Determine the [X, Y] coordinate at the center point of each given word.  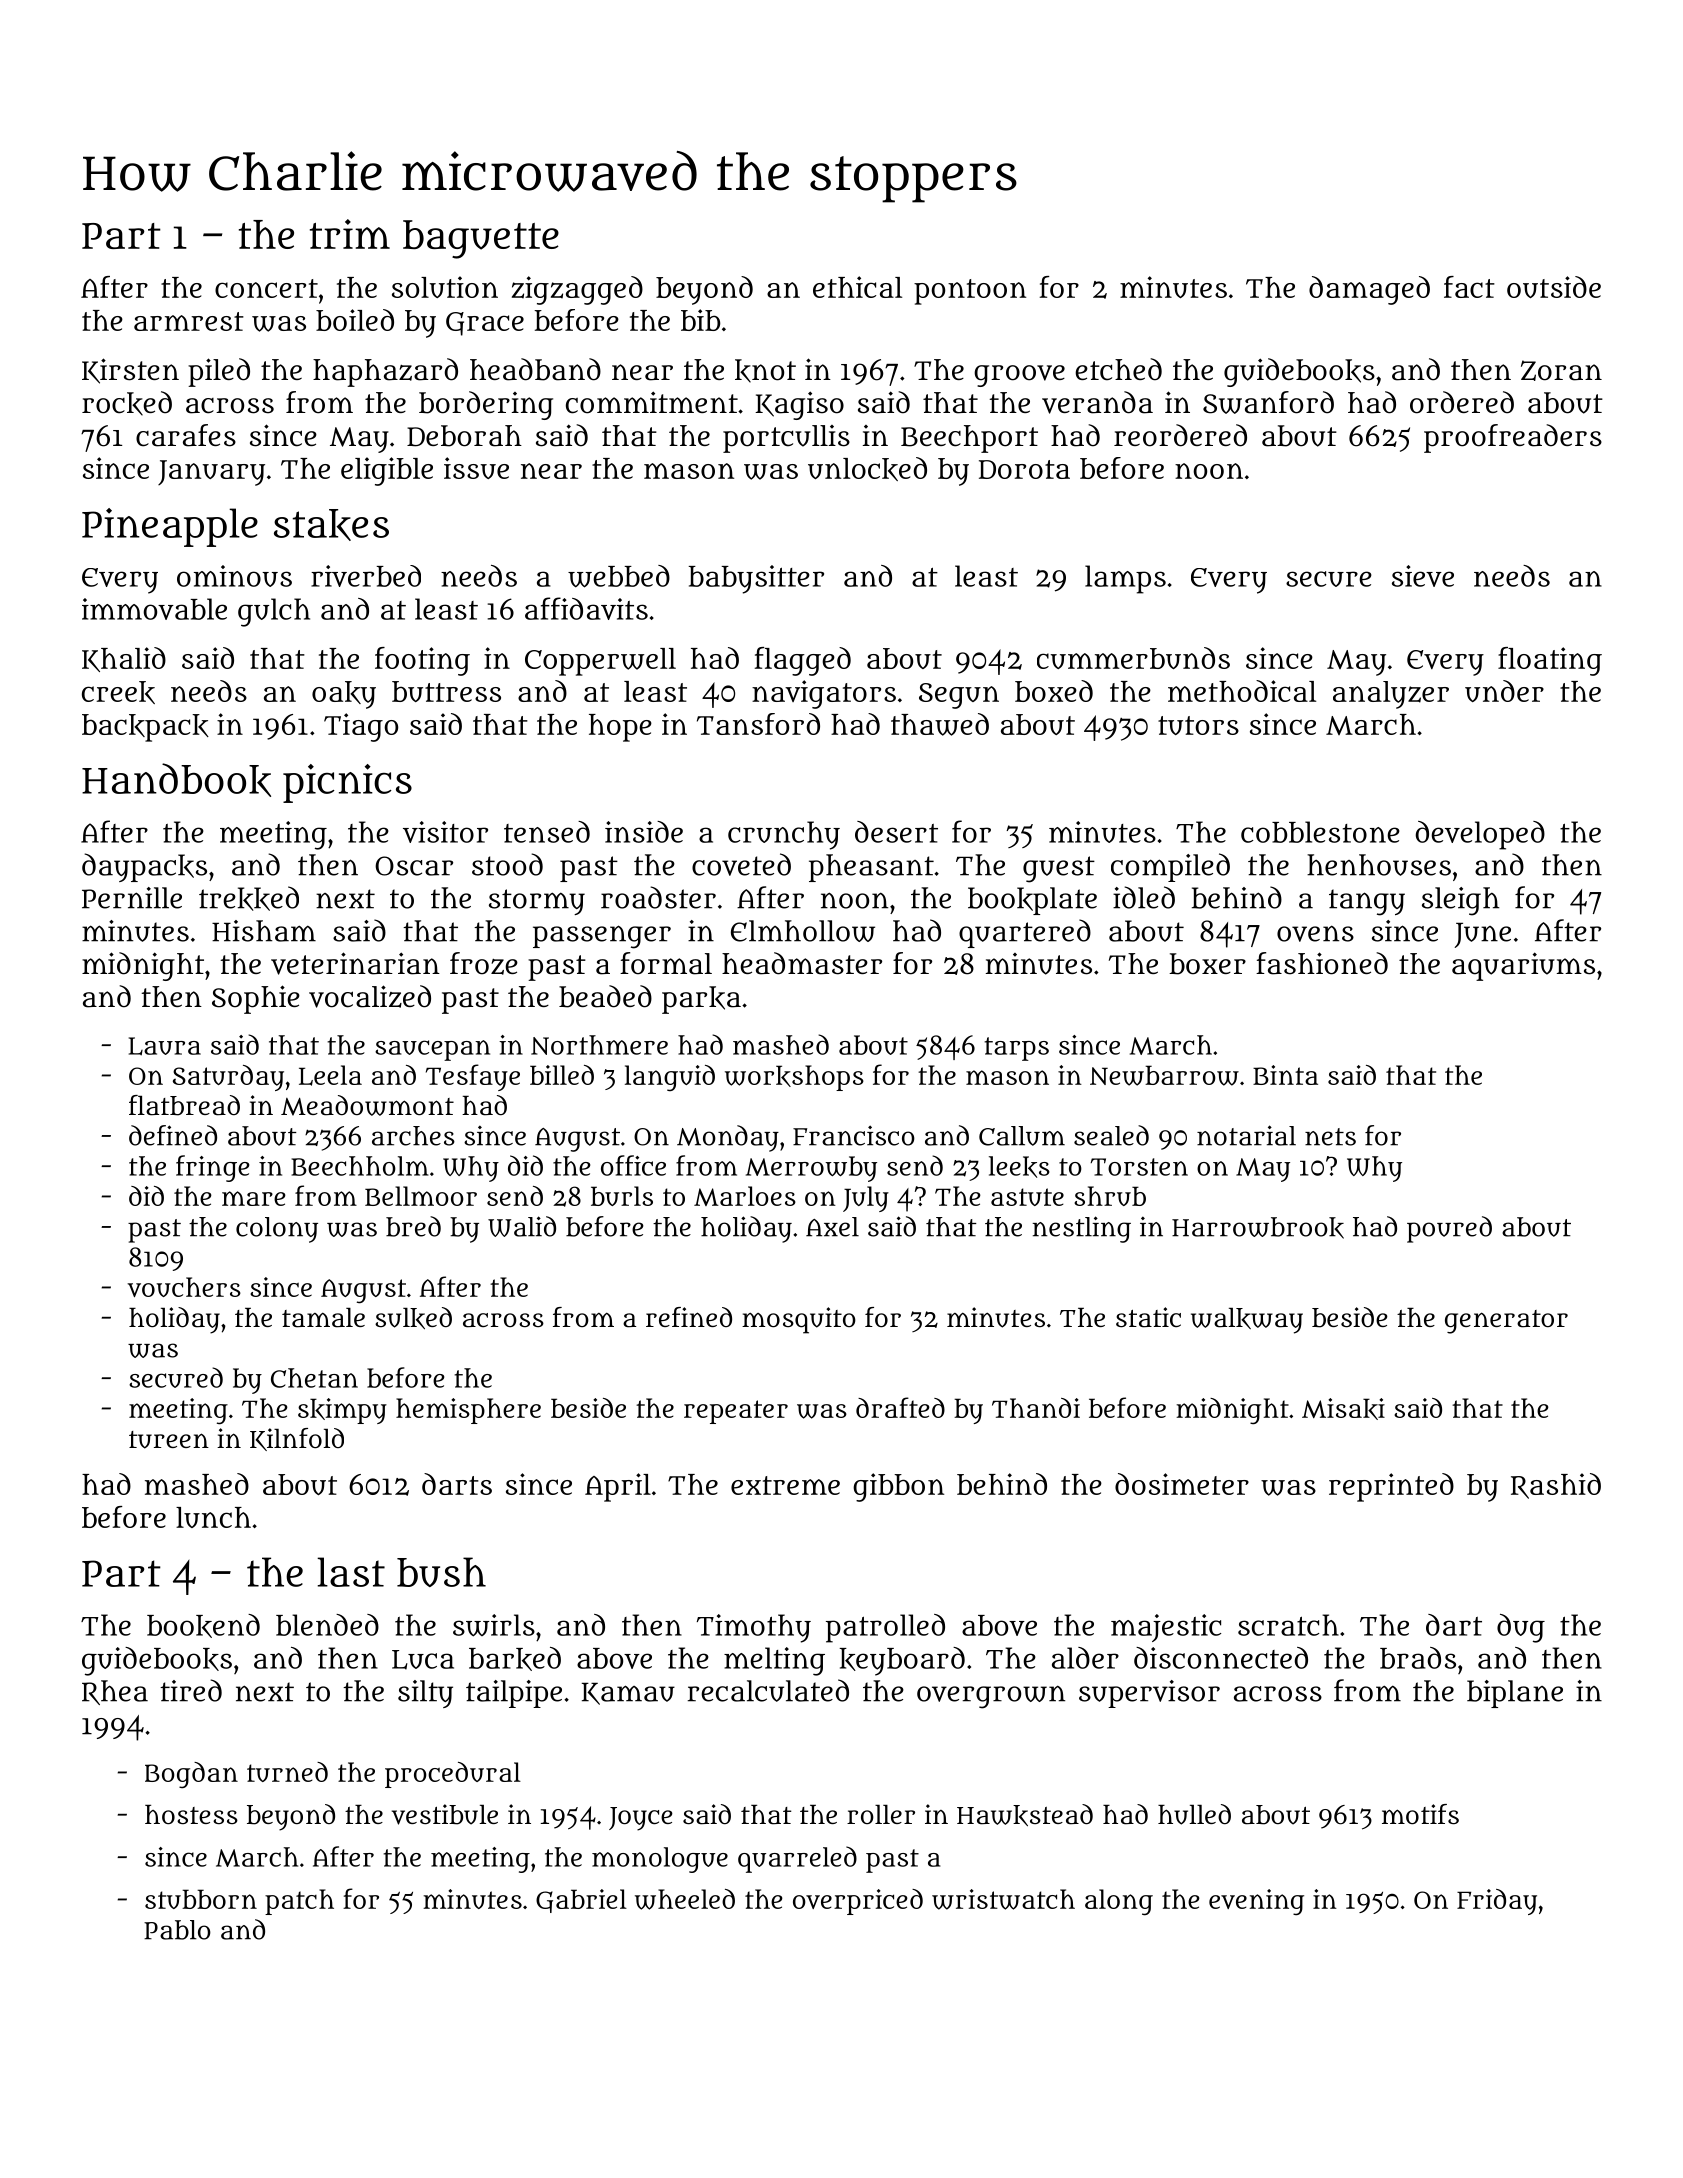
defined [173, 1135]
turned [287, 1772]
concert [266, 288]
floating [1550, 661]
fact [1469, 287]
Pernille [132, 898]
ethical [857, 287]
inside [644, 832]
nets [1330, 1137]
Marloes [745, 1196]
